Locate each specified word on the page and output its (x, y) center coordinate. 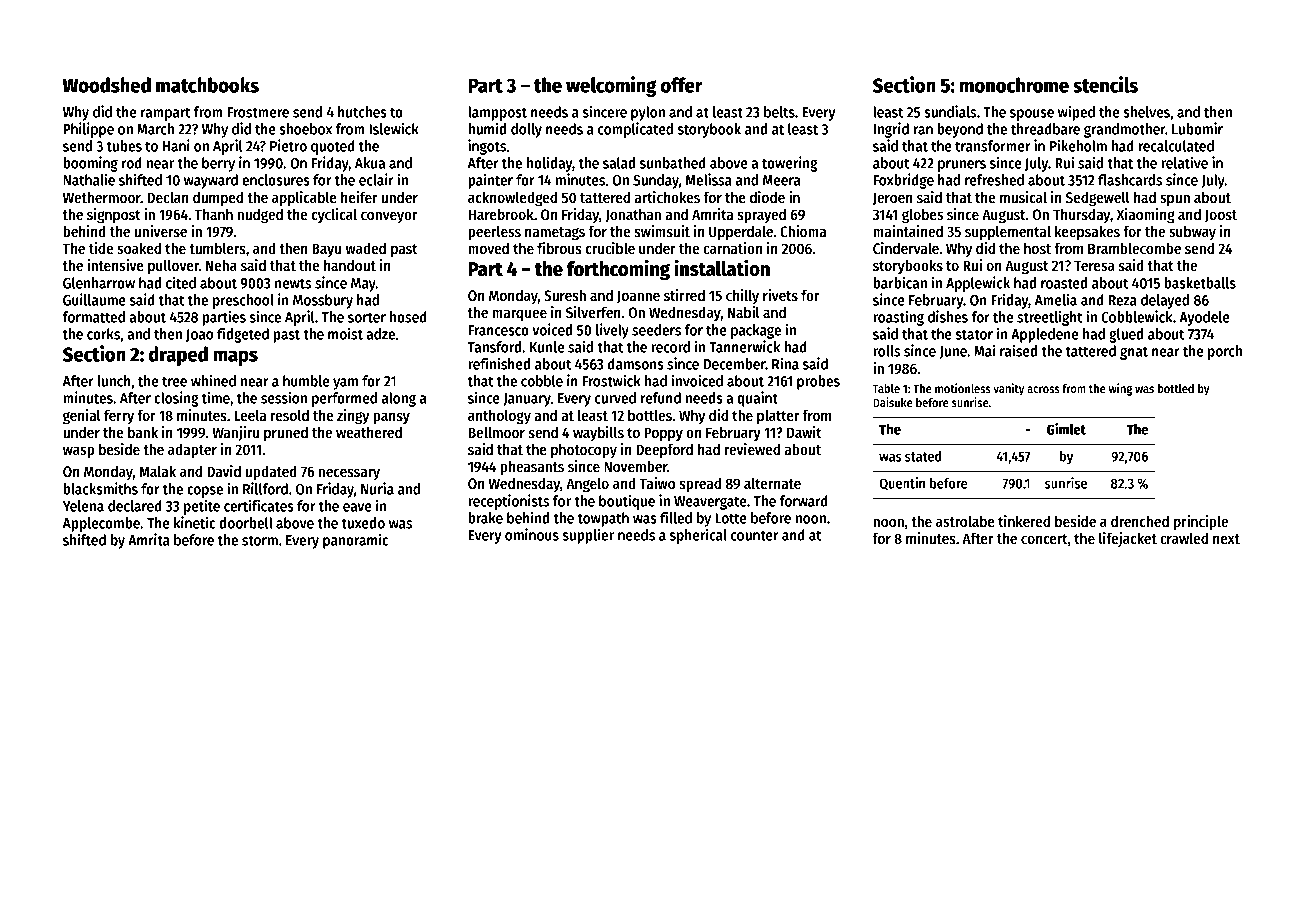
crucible (610, 248)
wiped (1076, 113)
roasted (1064, 283)
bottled (1176, 388)
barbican (900, 282)
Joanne (638, 296)
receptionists (508, 502)
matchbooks (207, 85)
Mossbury (323, 301)
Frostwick (611, 380)
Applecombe (101, 524)
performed (344, 399)
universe (160, 231)
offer (682, 85)
